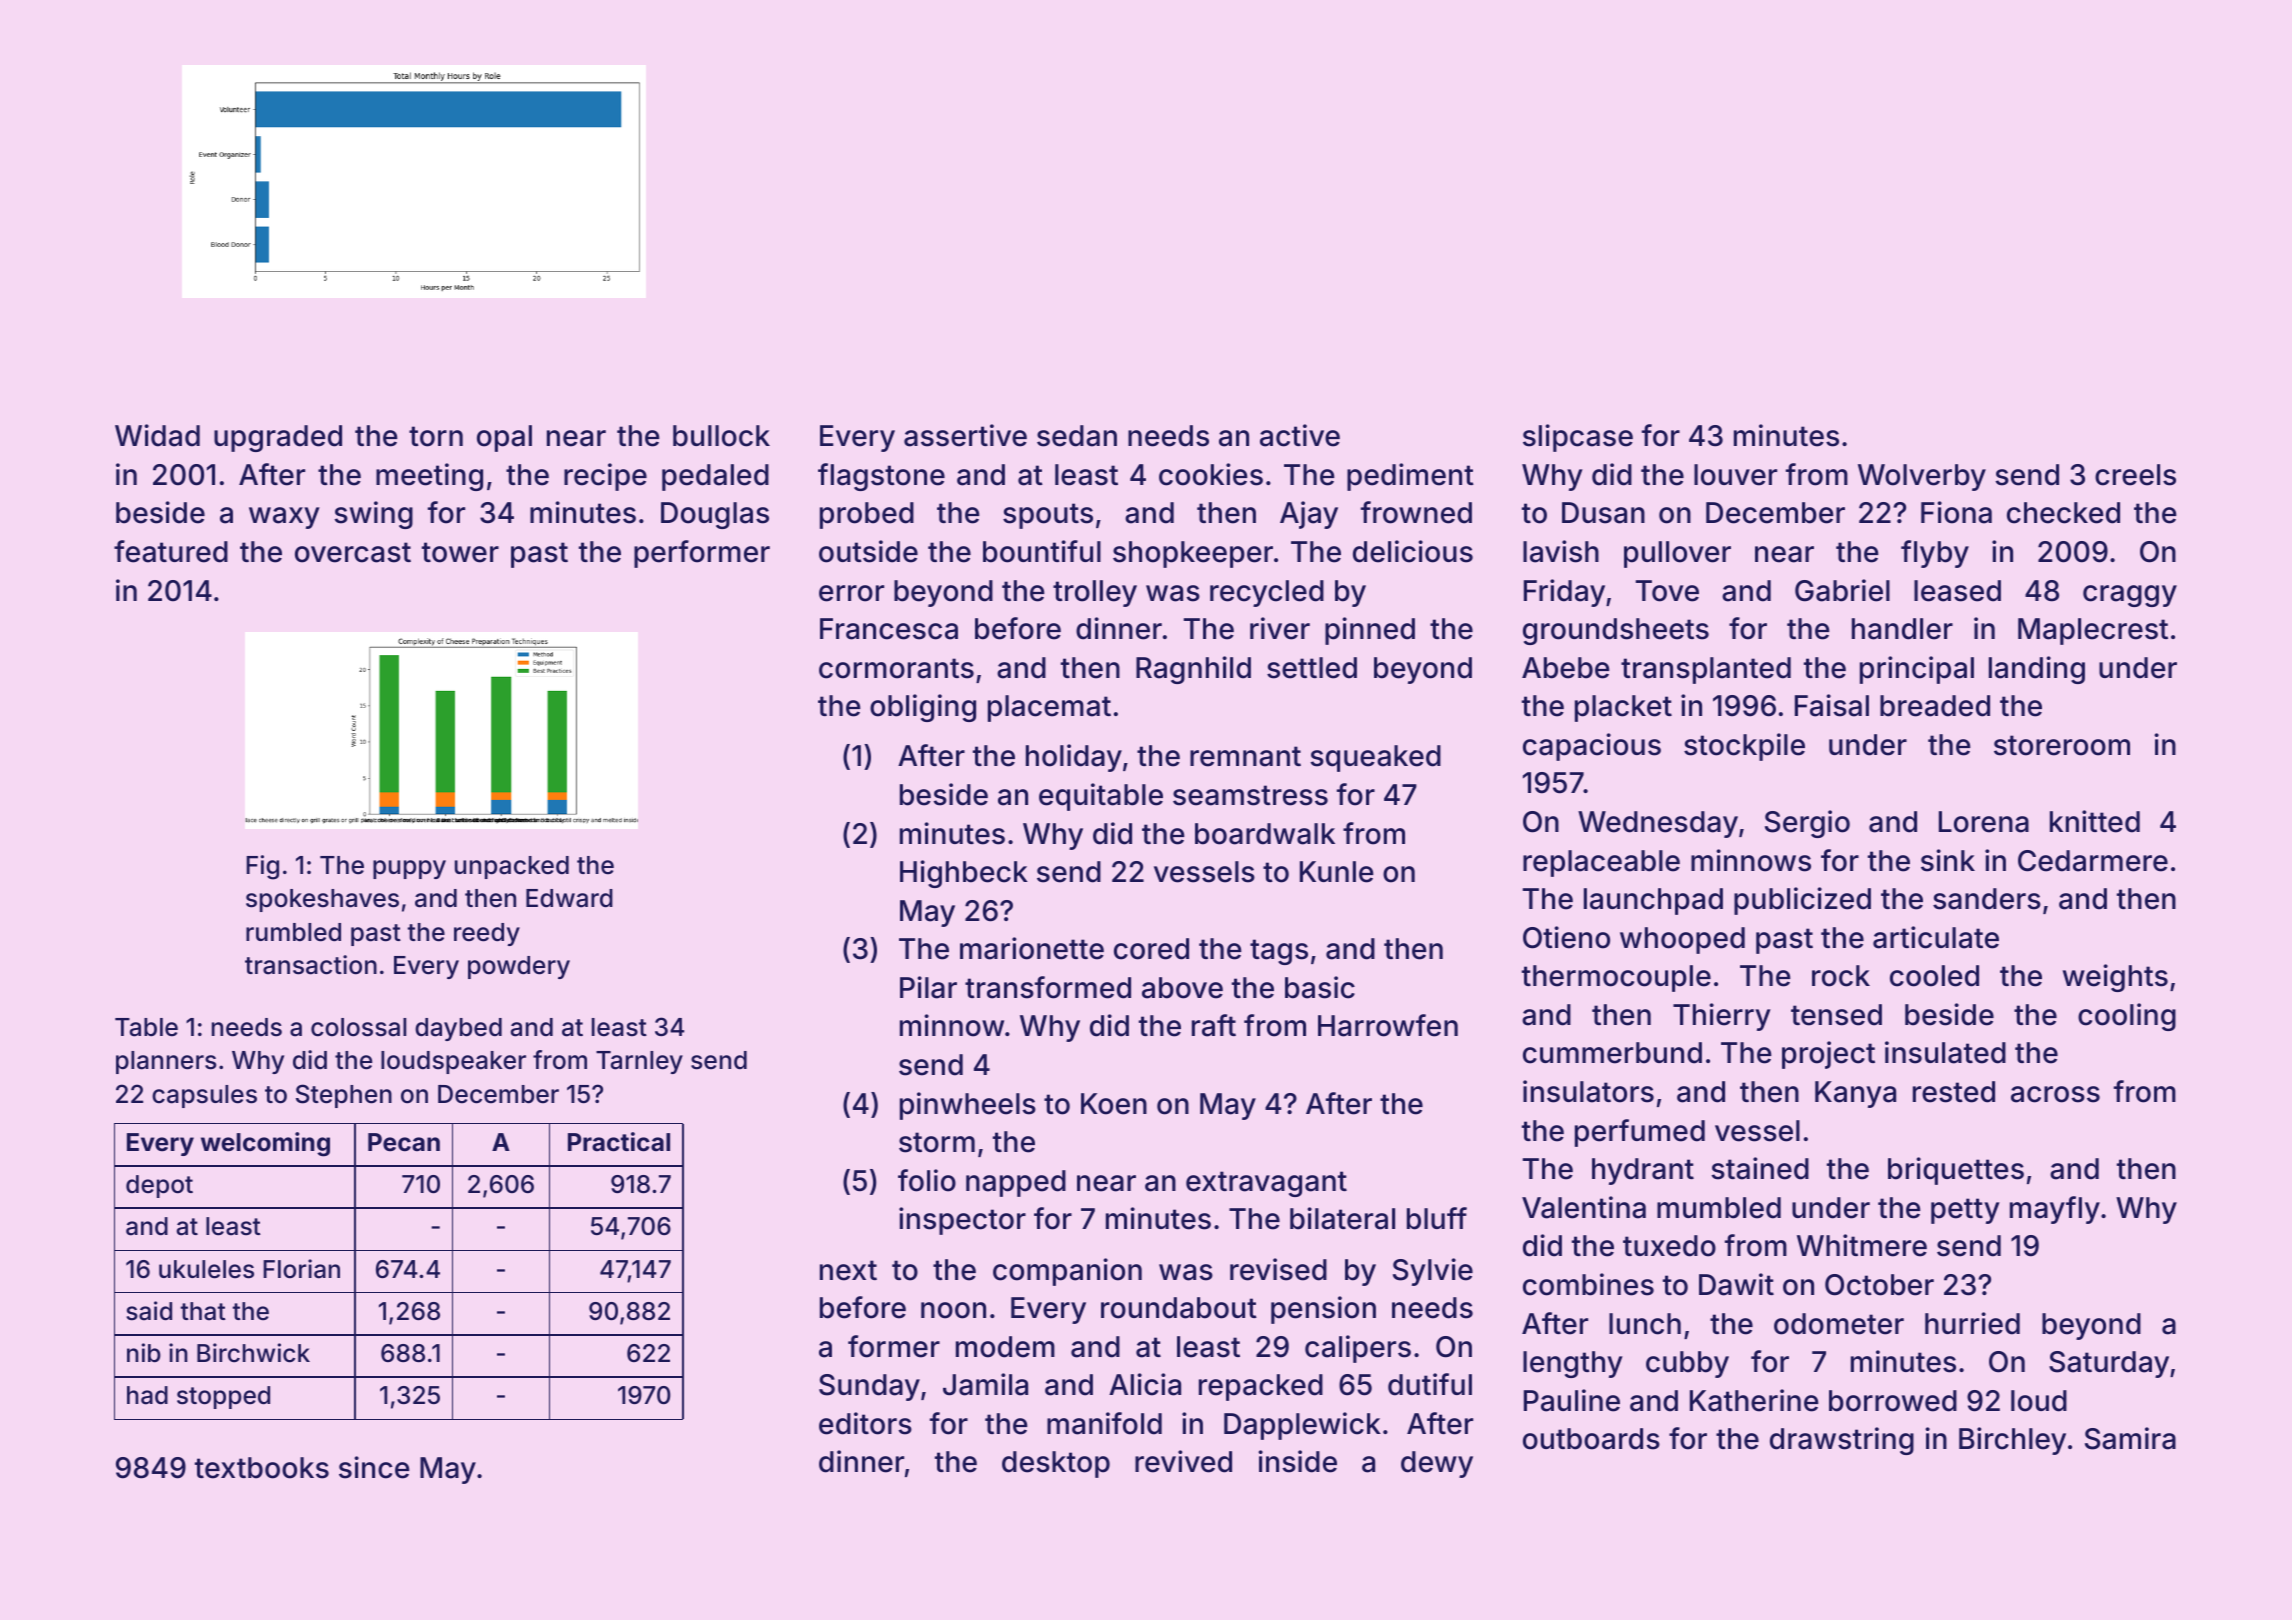 This screenshot has height=1620, width=2292. What do you see at coordinates (1807, 824) in the screenshot?
I see `Sergio` at bounding box center [1807, 824].
